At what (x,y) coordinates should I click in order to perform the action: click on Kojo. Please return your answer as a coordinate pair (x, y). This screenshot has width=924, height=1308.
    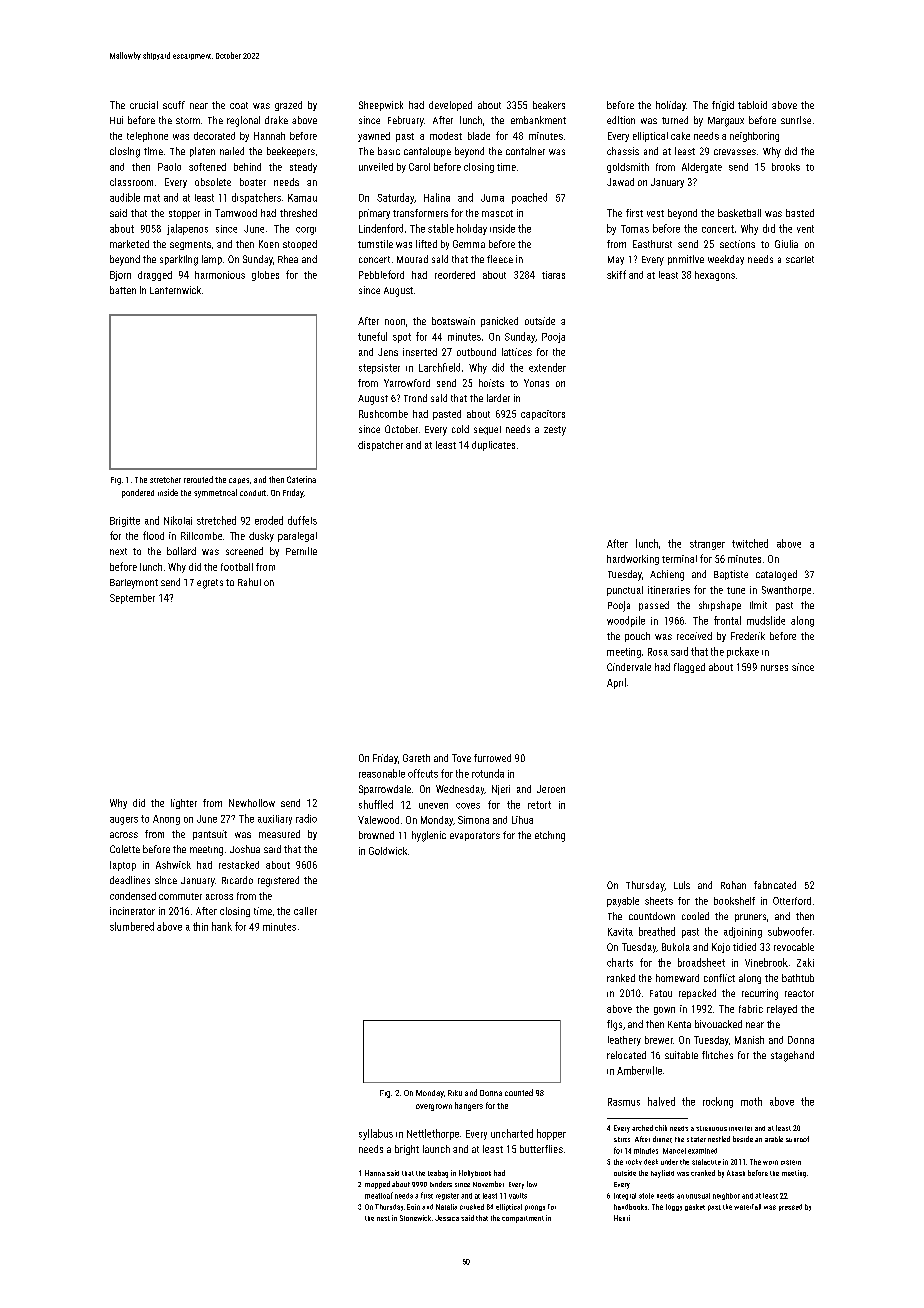
    Looking at the image, I should click on (721, 948).
